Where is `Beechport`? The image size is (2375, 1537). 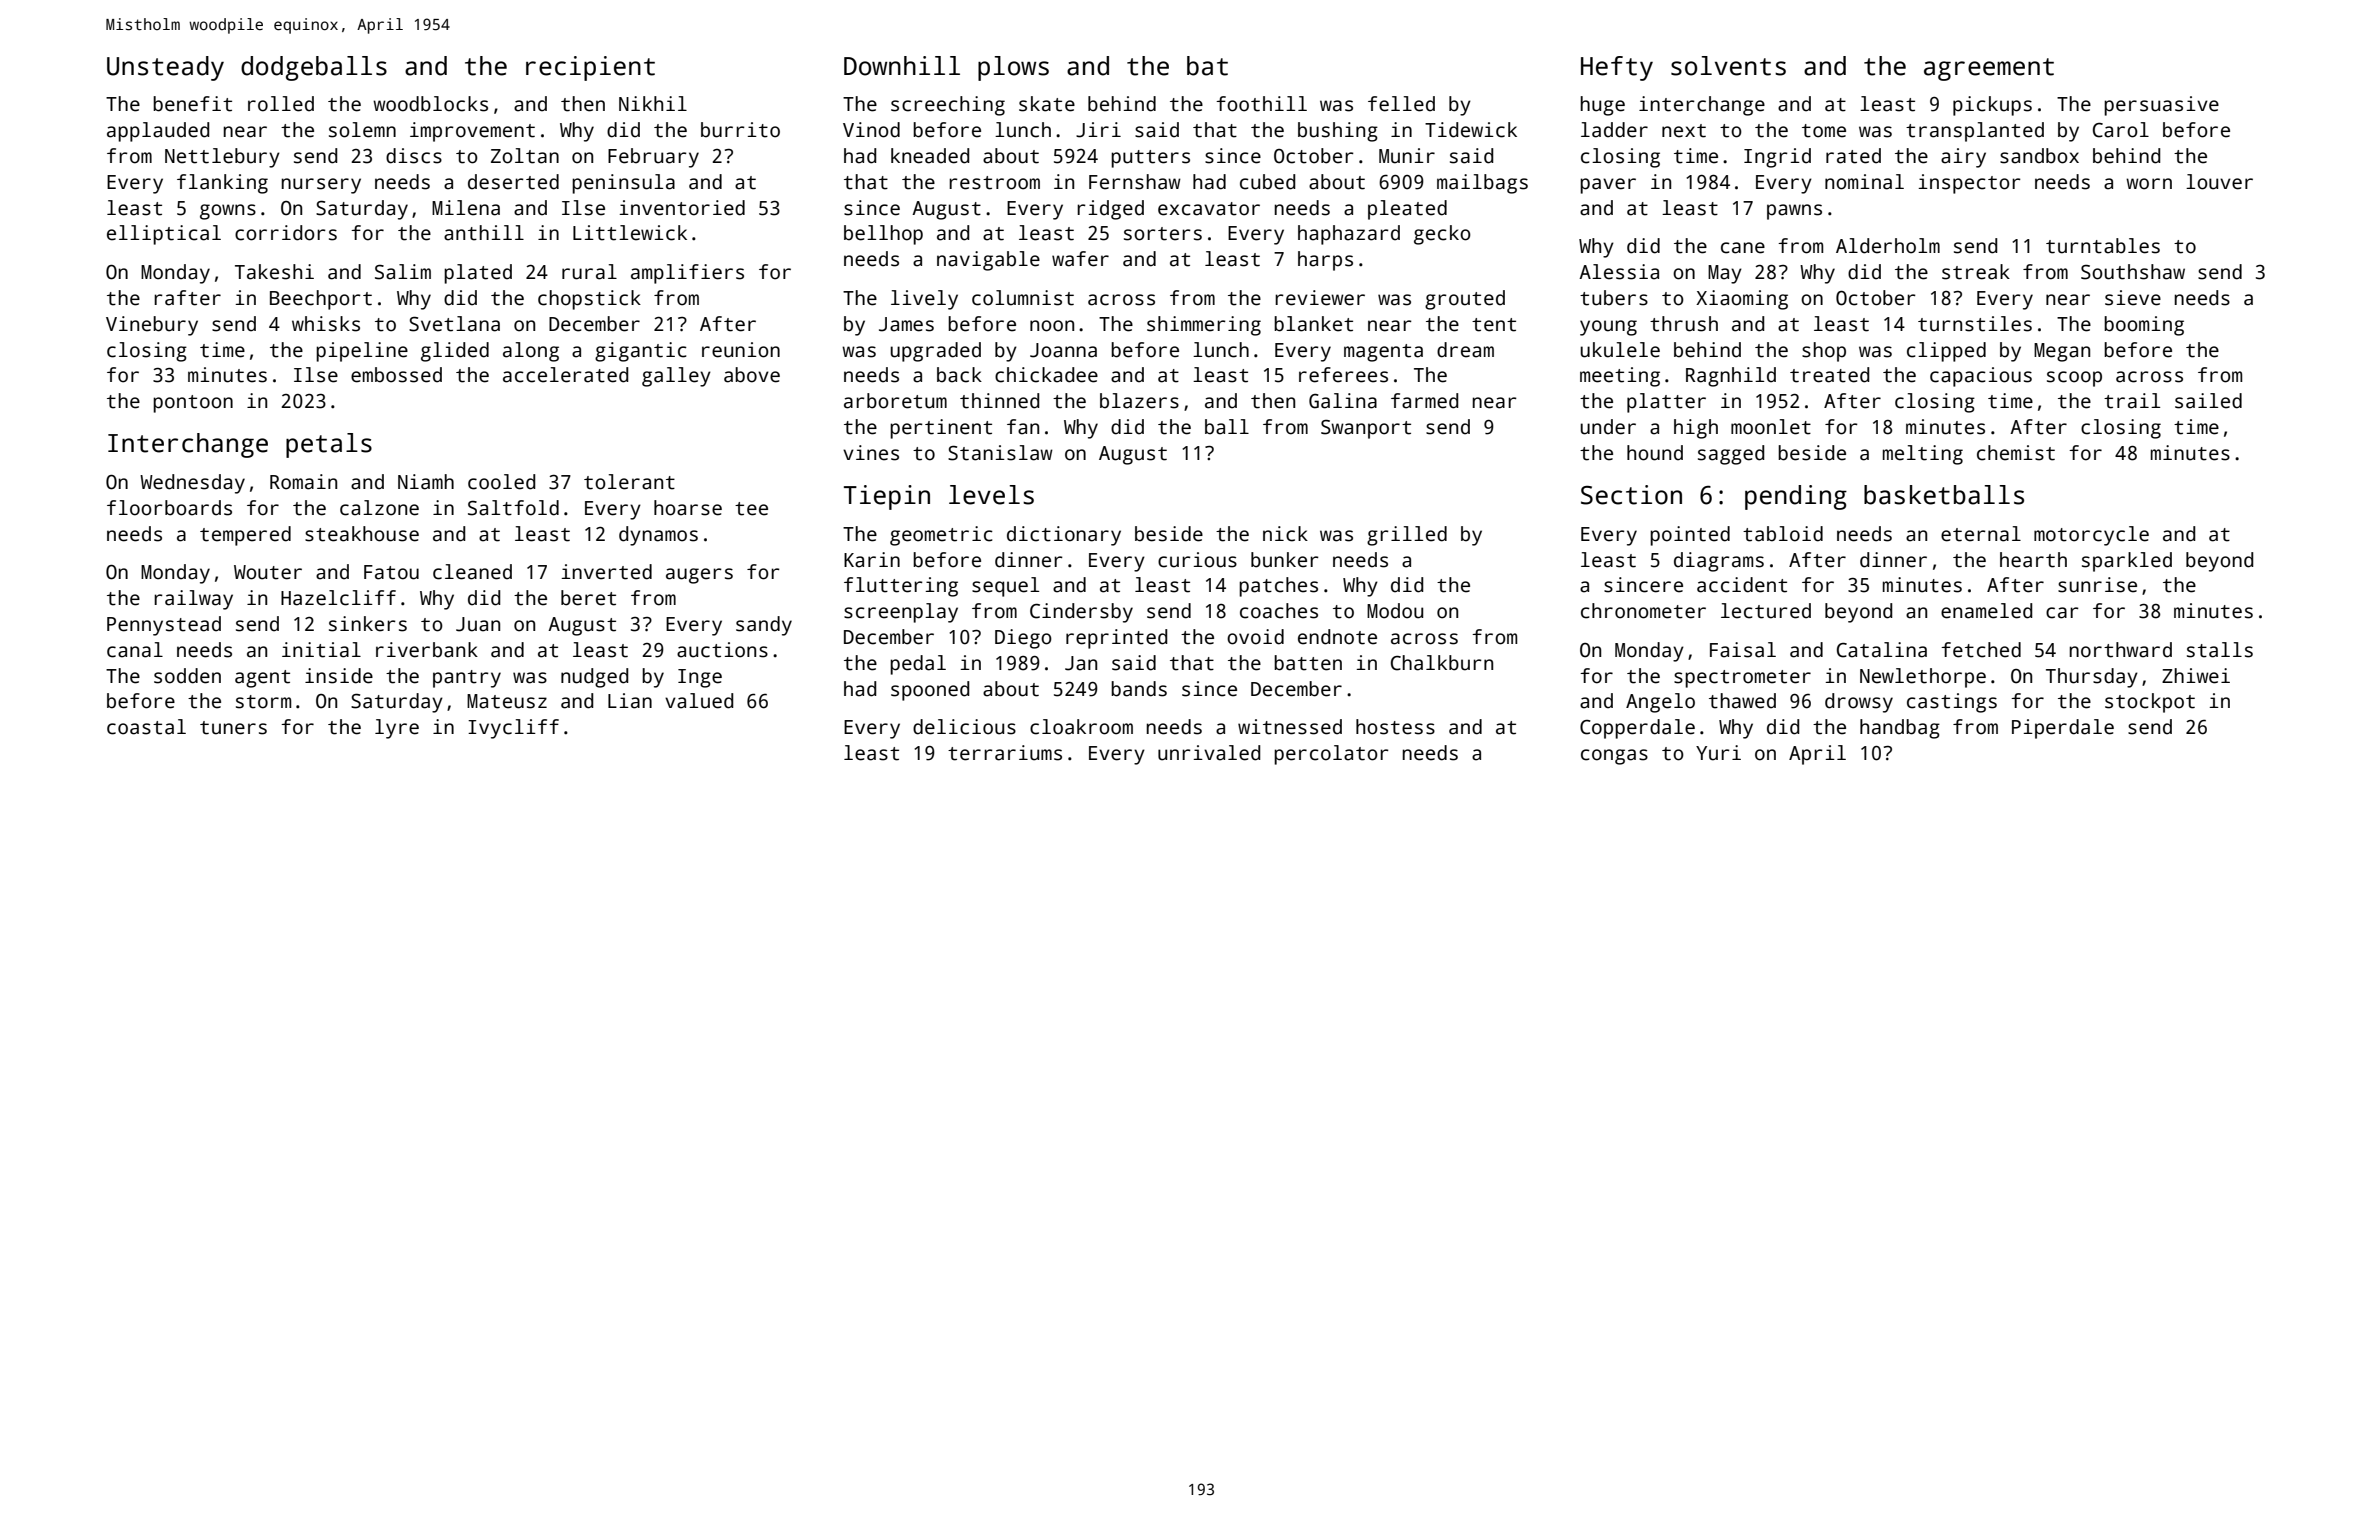 Beechport is located at coordinates (321, 300).
